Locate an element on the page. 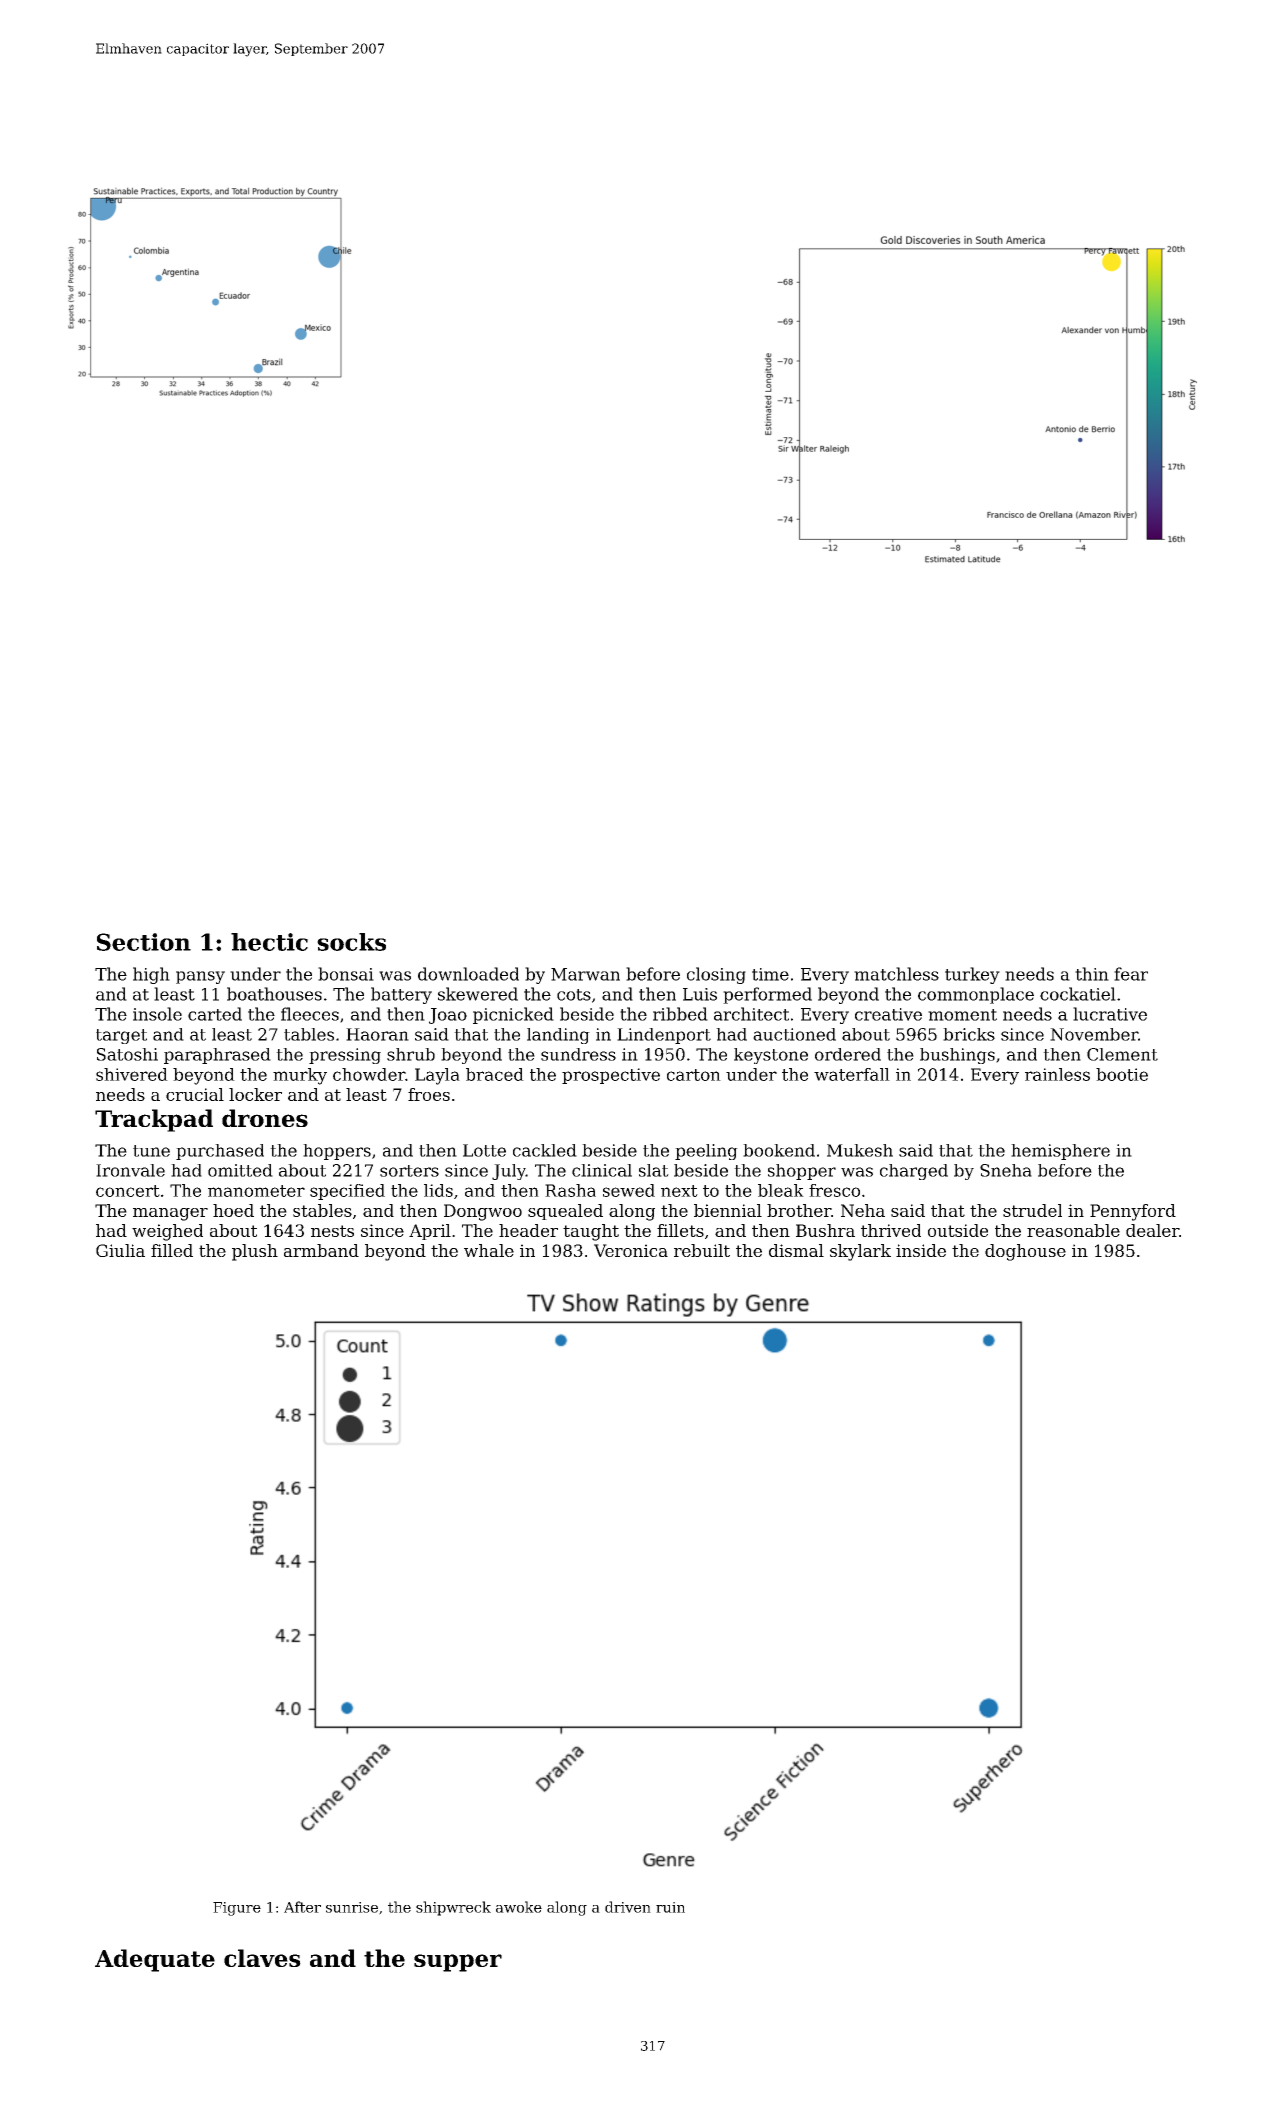  Adequate is located at coordinates (155, 1960).
